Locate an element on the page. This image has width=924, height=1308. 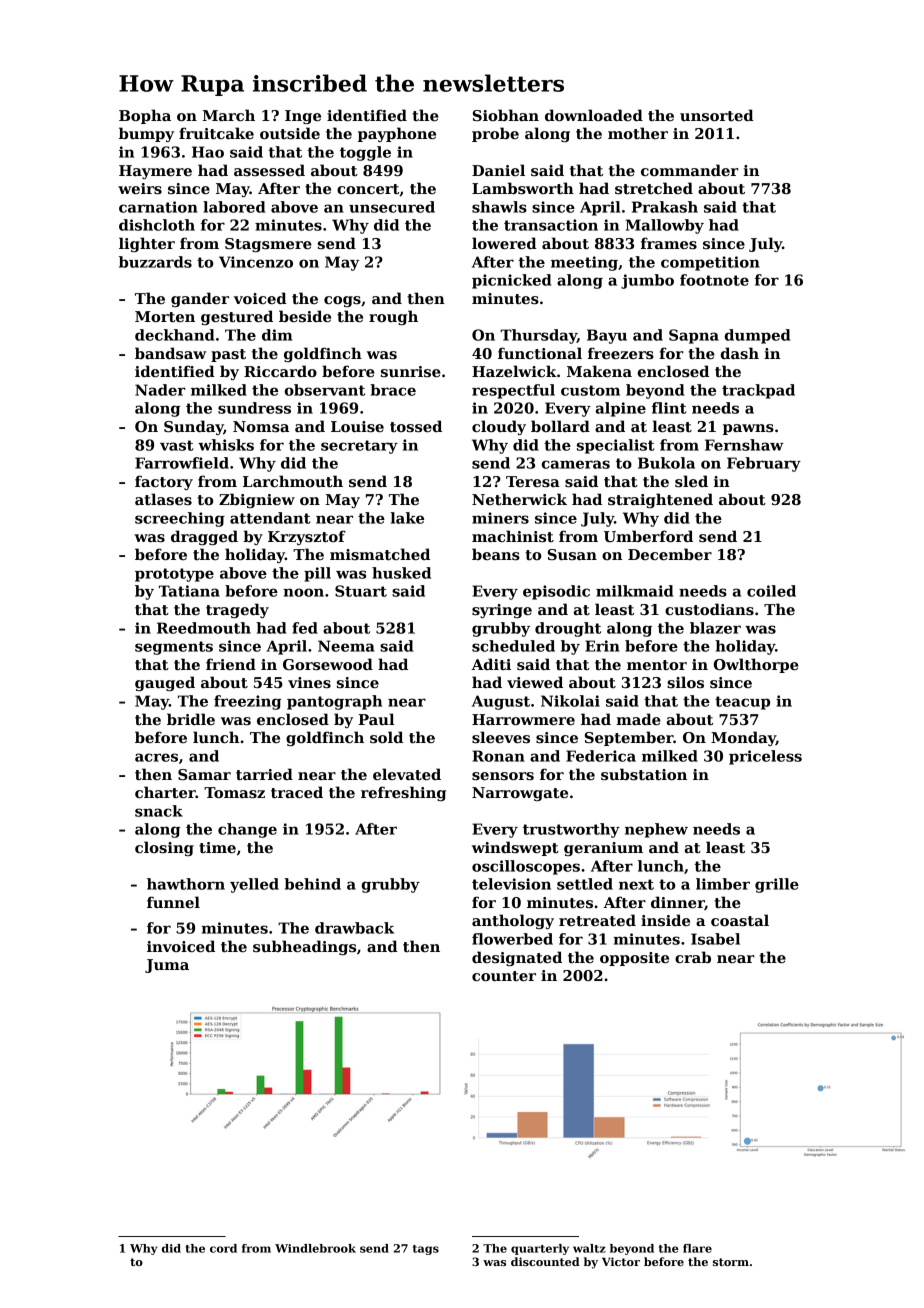
teacup is located at coordinates (742, 703).
